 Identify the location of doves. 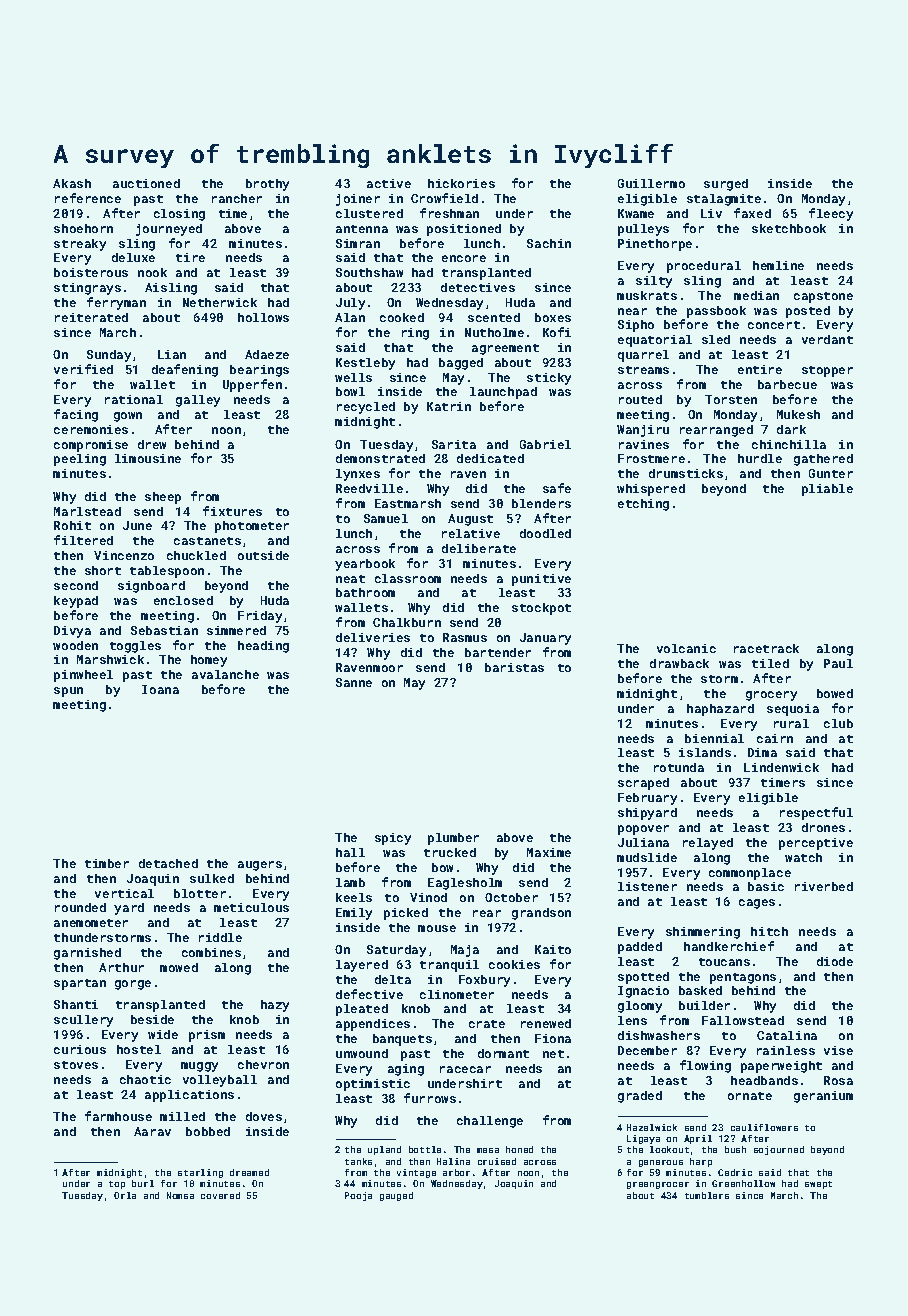
(264, 1116).
